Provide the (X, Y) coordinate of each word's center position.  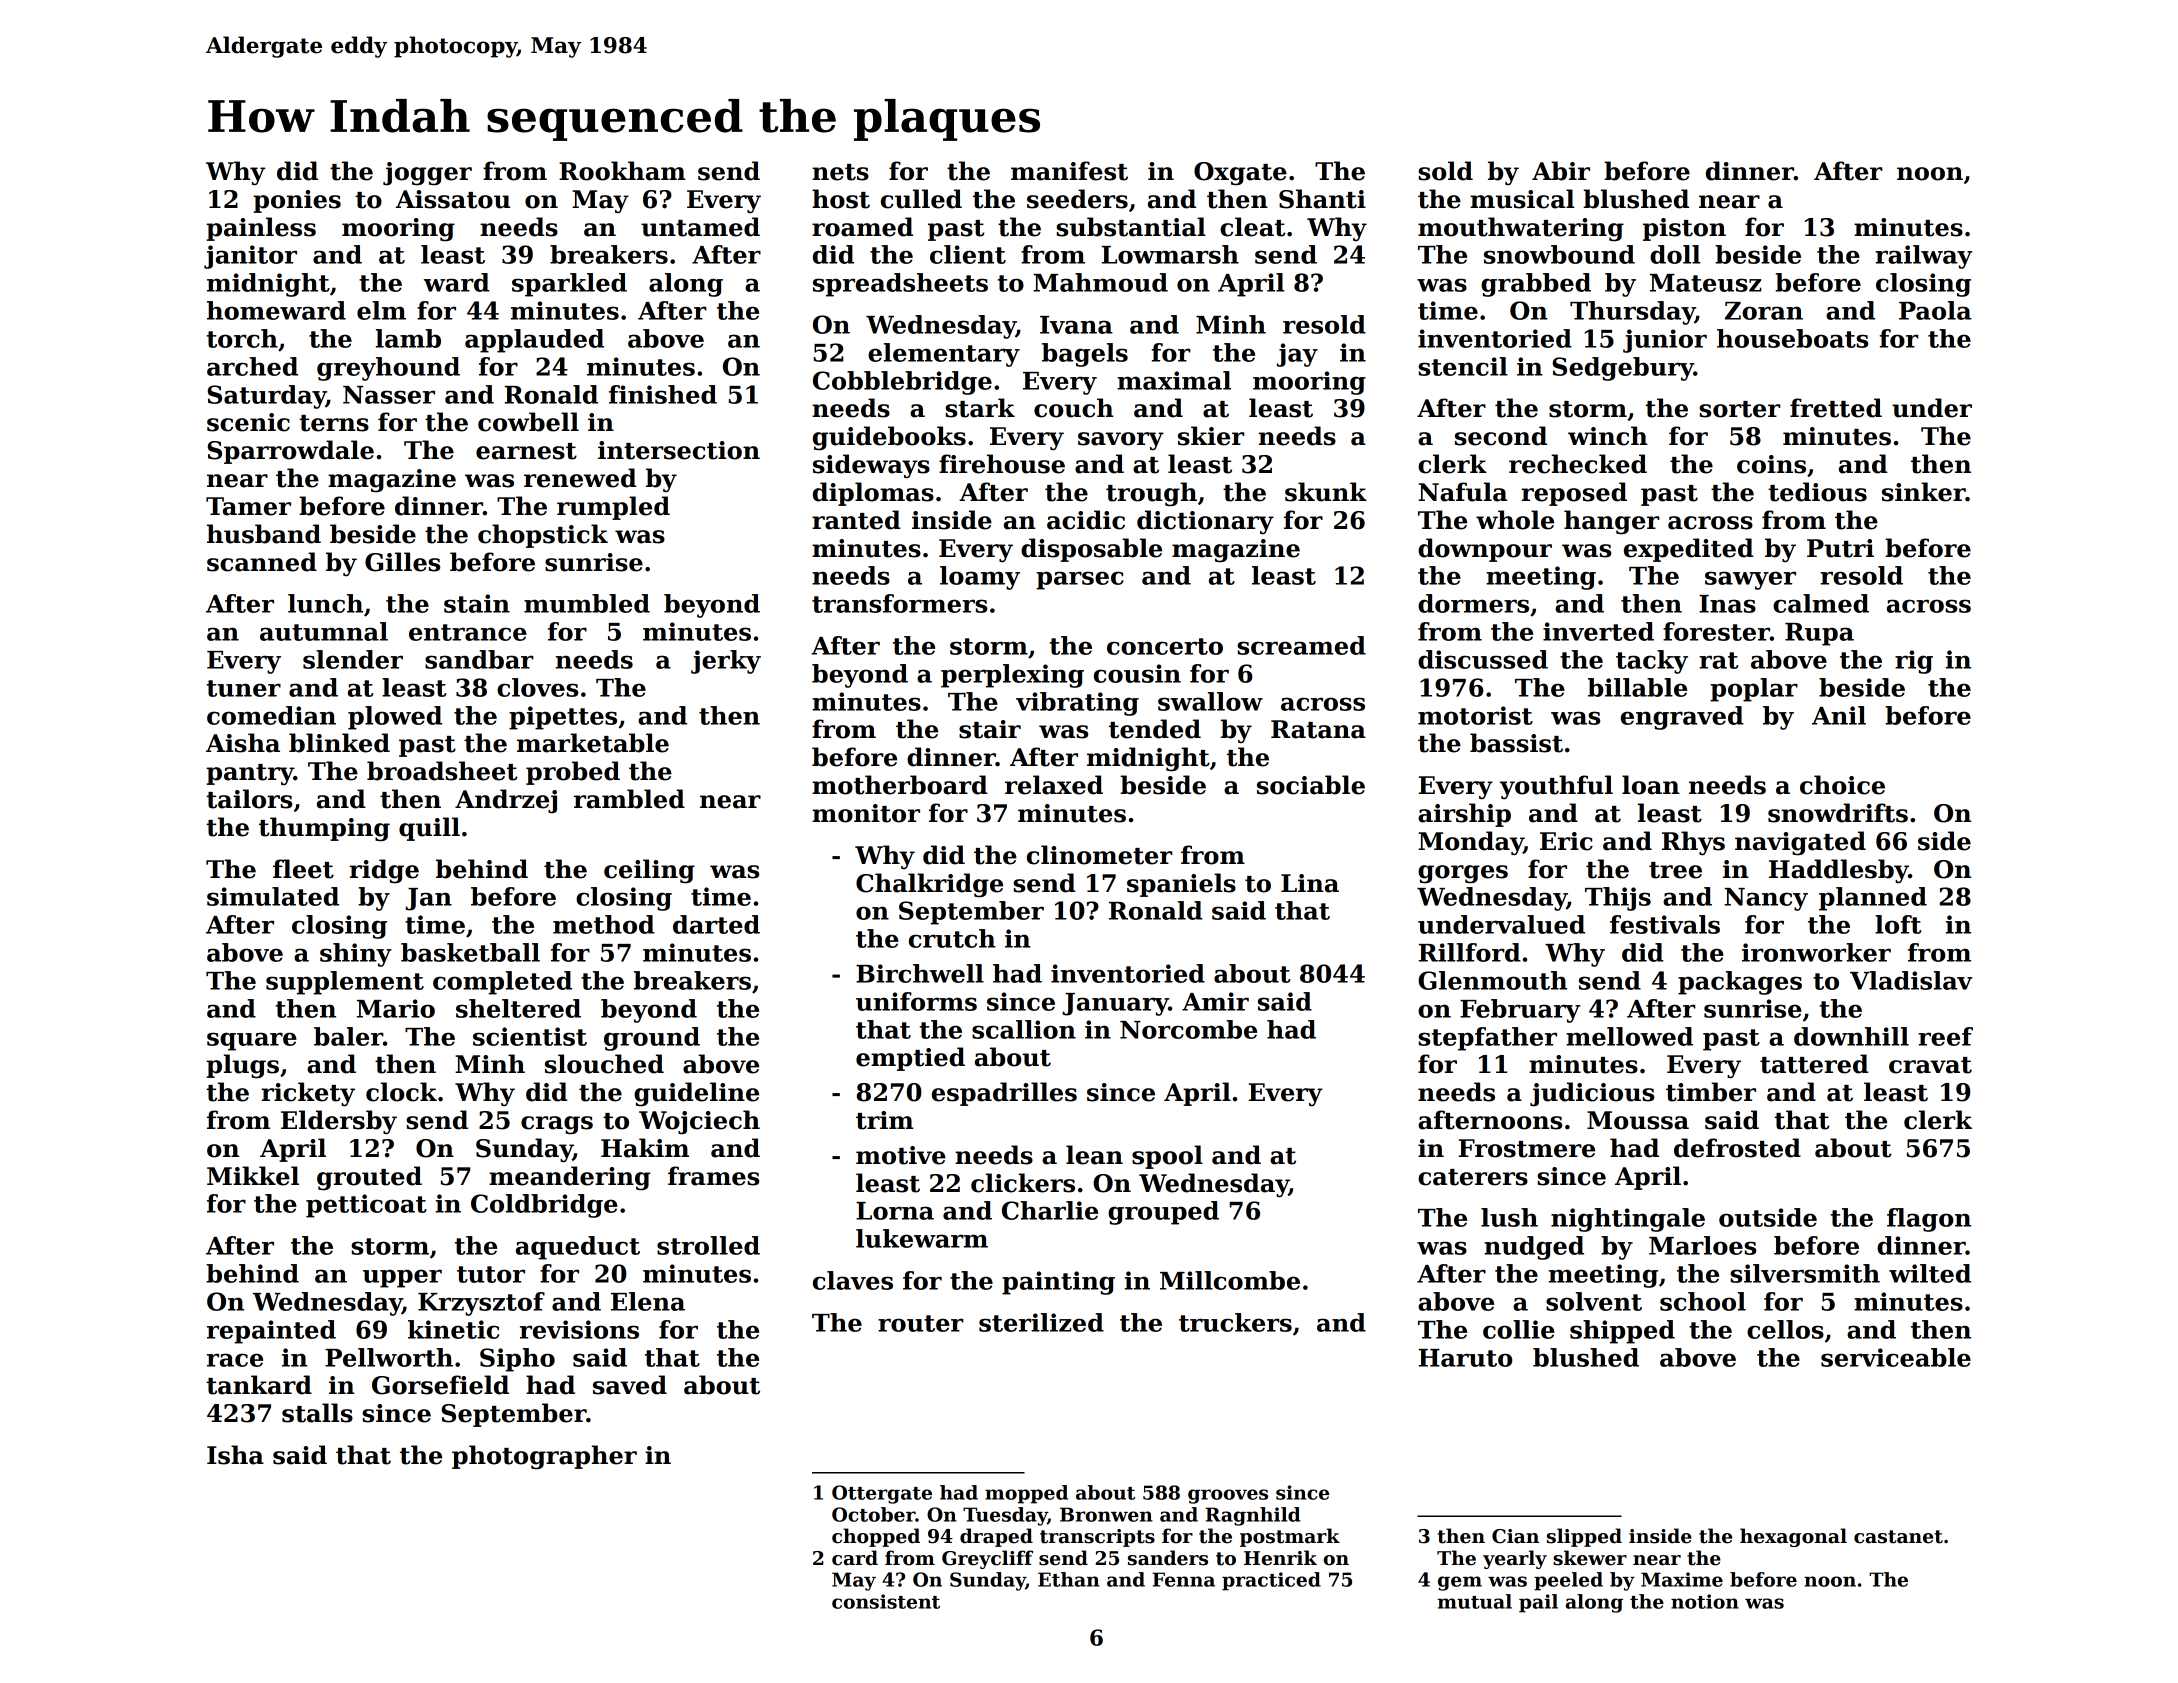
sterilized (1041, 1322)
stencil (1463, 366)
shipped (1622, 1332)
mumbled (587, 603)
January (1115, 1004)
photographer (544, 1457)
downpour (1485, 550)
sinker (1924, 492)
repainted (271, 1332)
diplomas (873, 494)
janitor (250, 257)
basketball (470, 952)
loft (1898, 924)
